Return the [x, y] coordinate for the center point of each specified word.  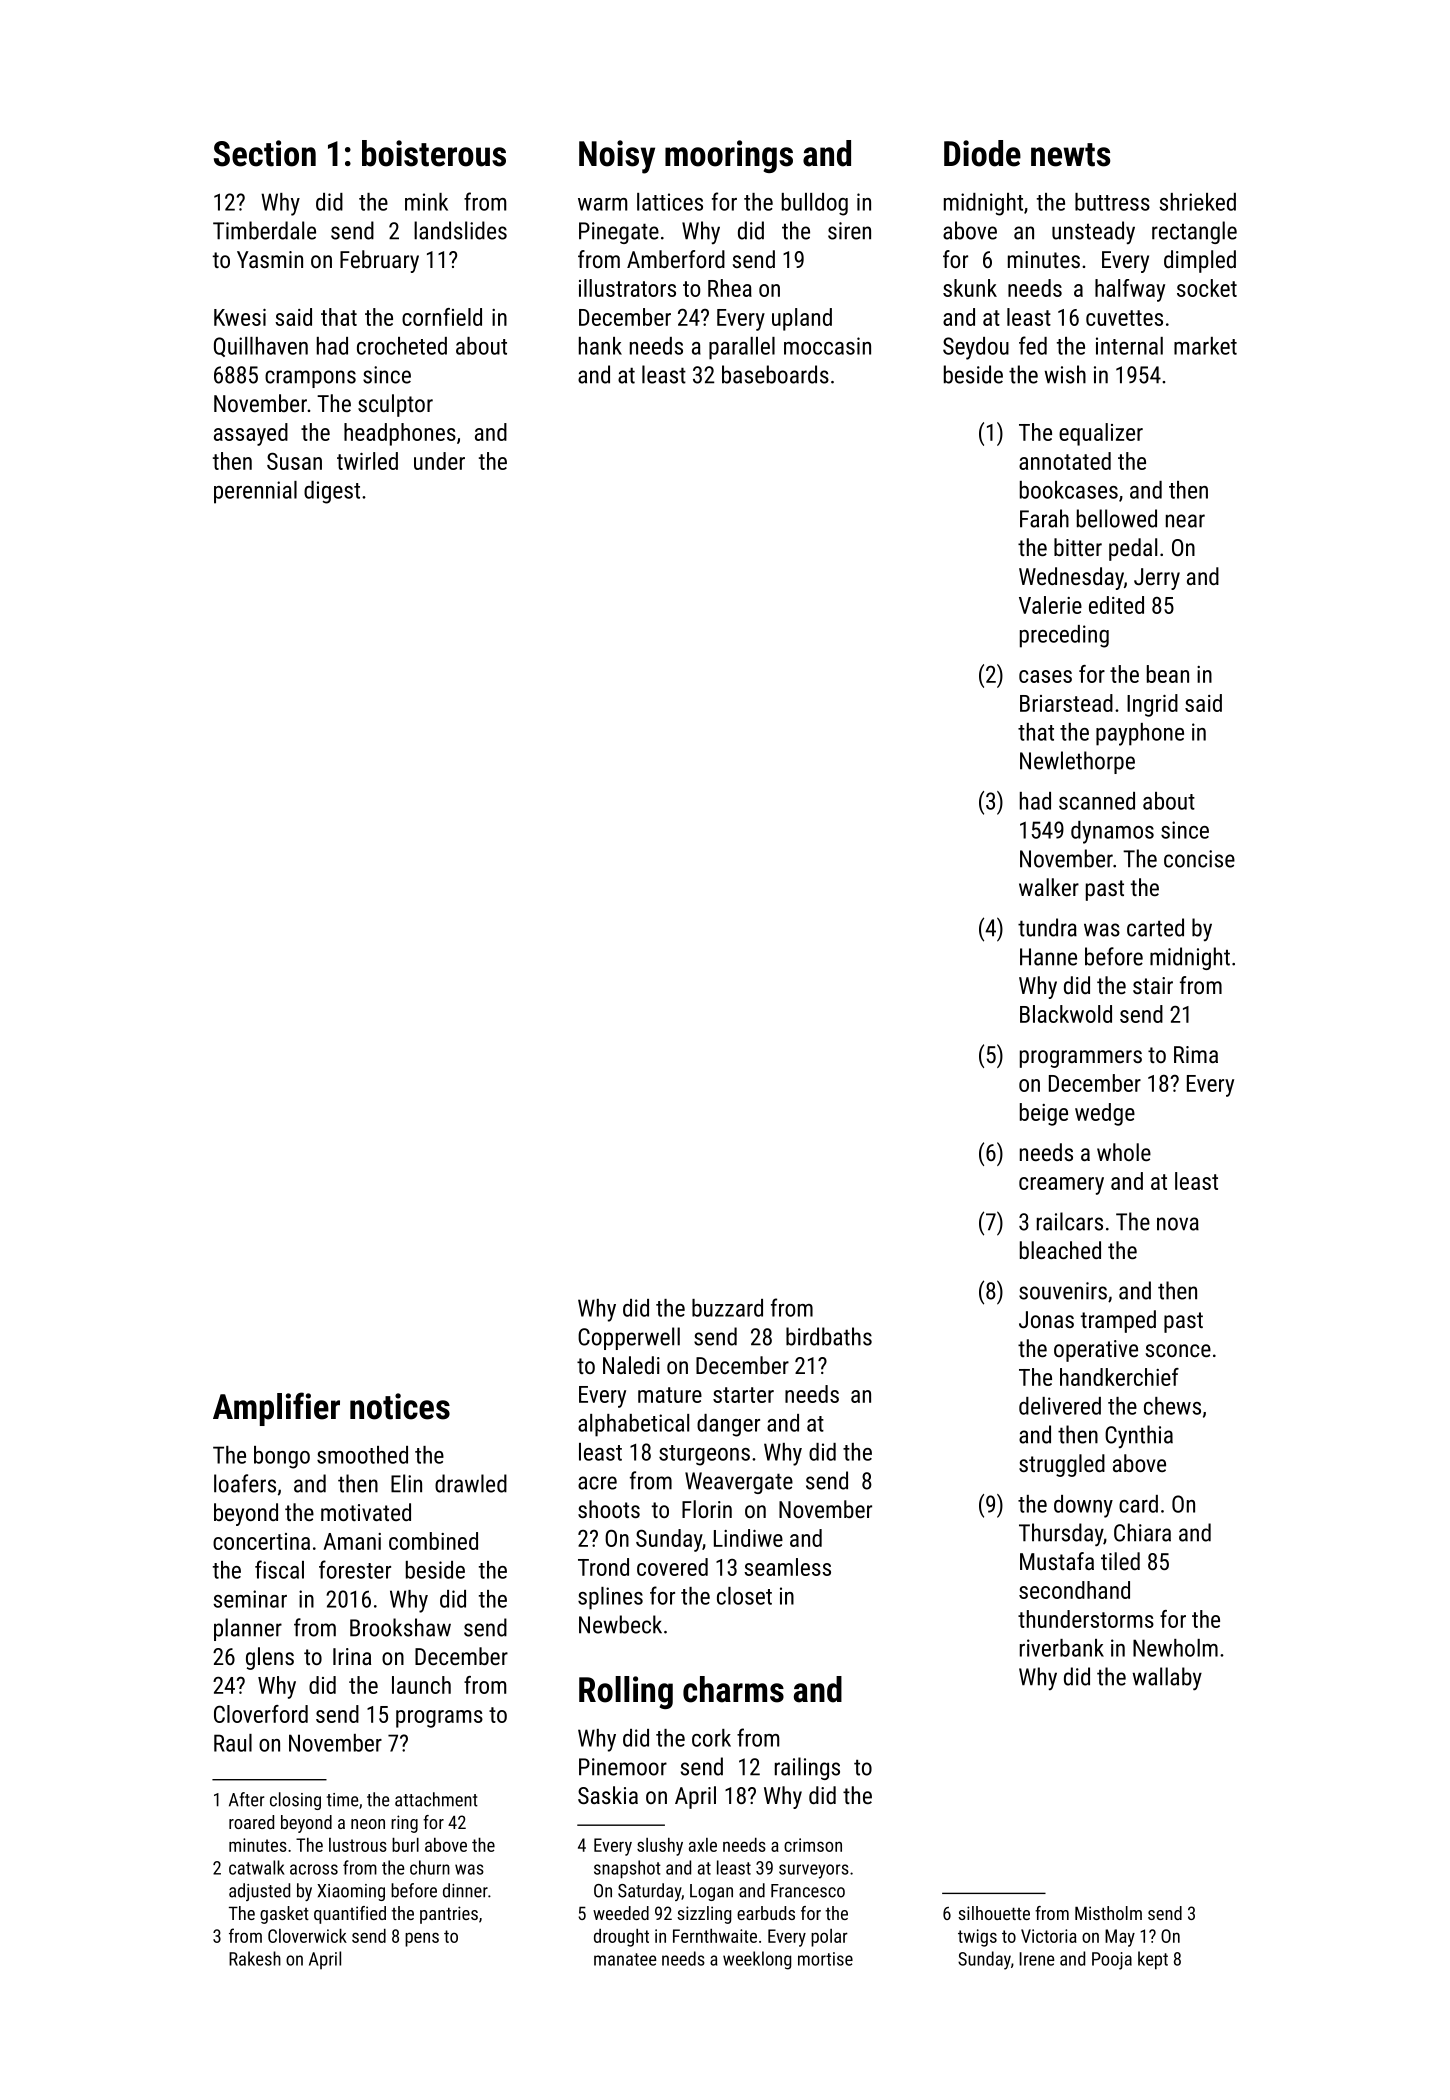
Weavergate [739, 1483]
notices [400, 1406]
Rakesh [255, 1958]
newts [1070, 155]
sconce [1178, 1350]
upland [802, 319]
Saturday [649, 1892]
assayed [251, 434]
